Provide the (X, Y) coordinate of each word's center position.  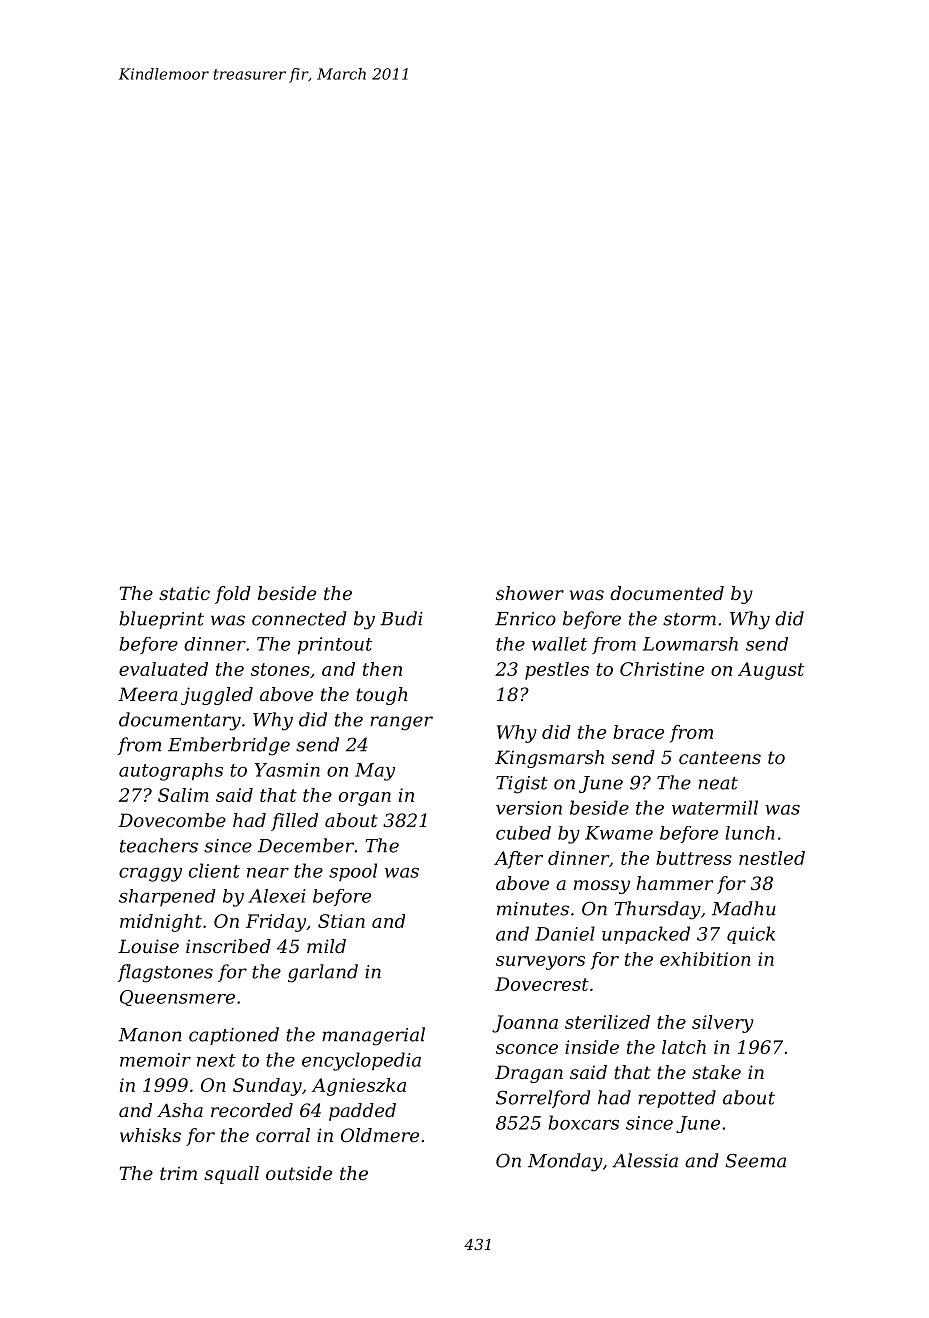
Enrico (525, 619)
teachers (159, 845)
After (518, 860)
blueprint (161, 620)
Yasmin (287, 770)
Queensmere (177, 998)
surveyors (540, 963)
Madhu (744, 908)
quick (751, 935)
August (771, 671)
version (529, 808)
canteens (720, 757)
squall (231, 1175)
